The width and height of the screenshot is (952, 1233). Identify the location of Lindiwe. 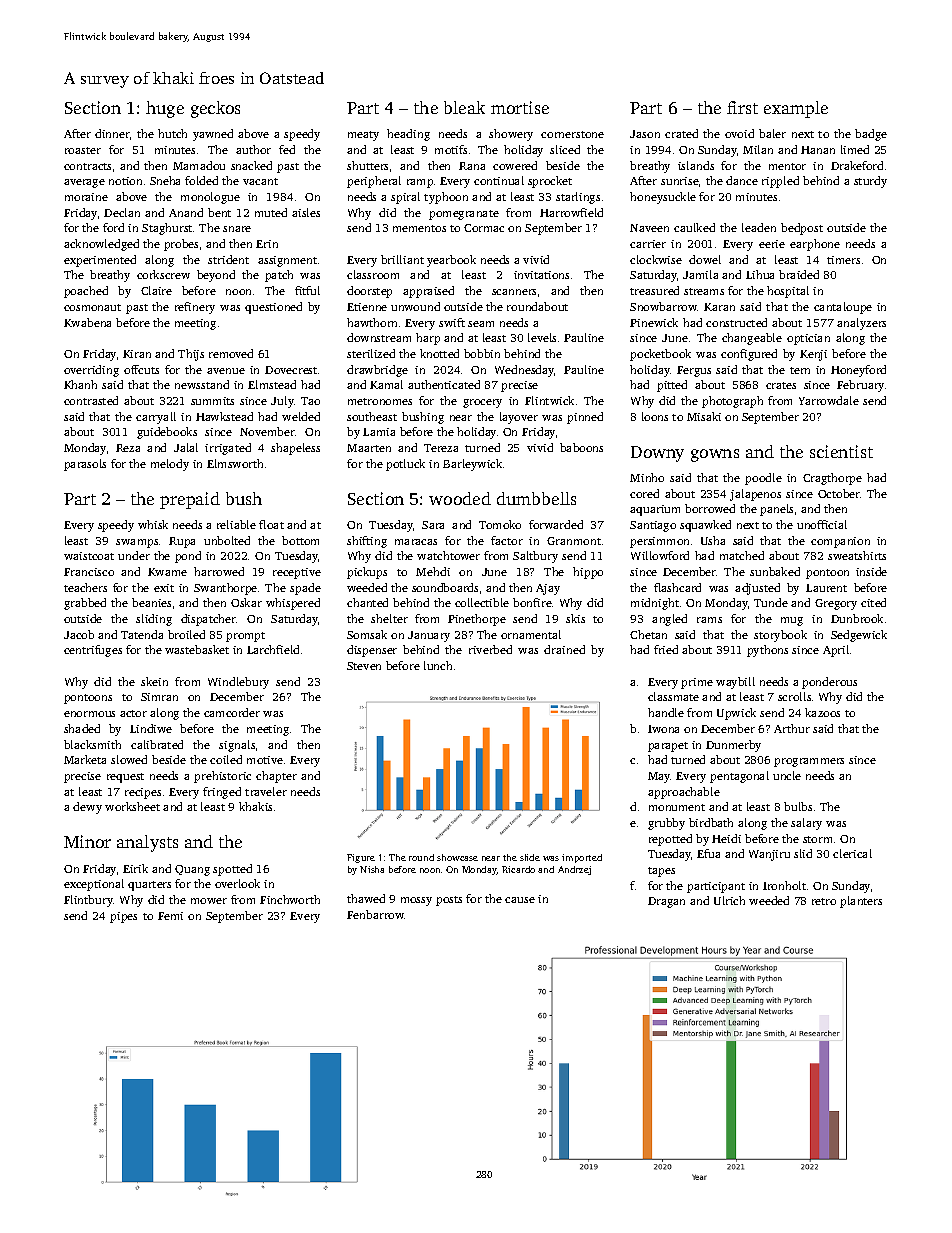
(151, 728).
